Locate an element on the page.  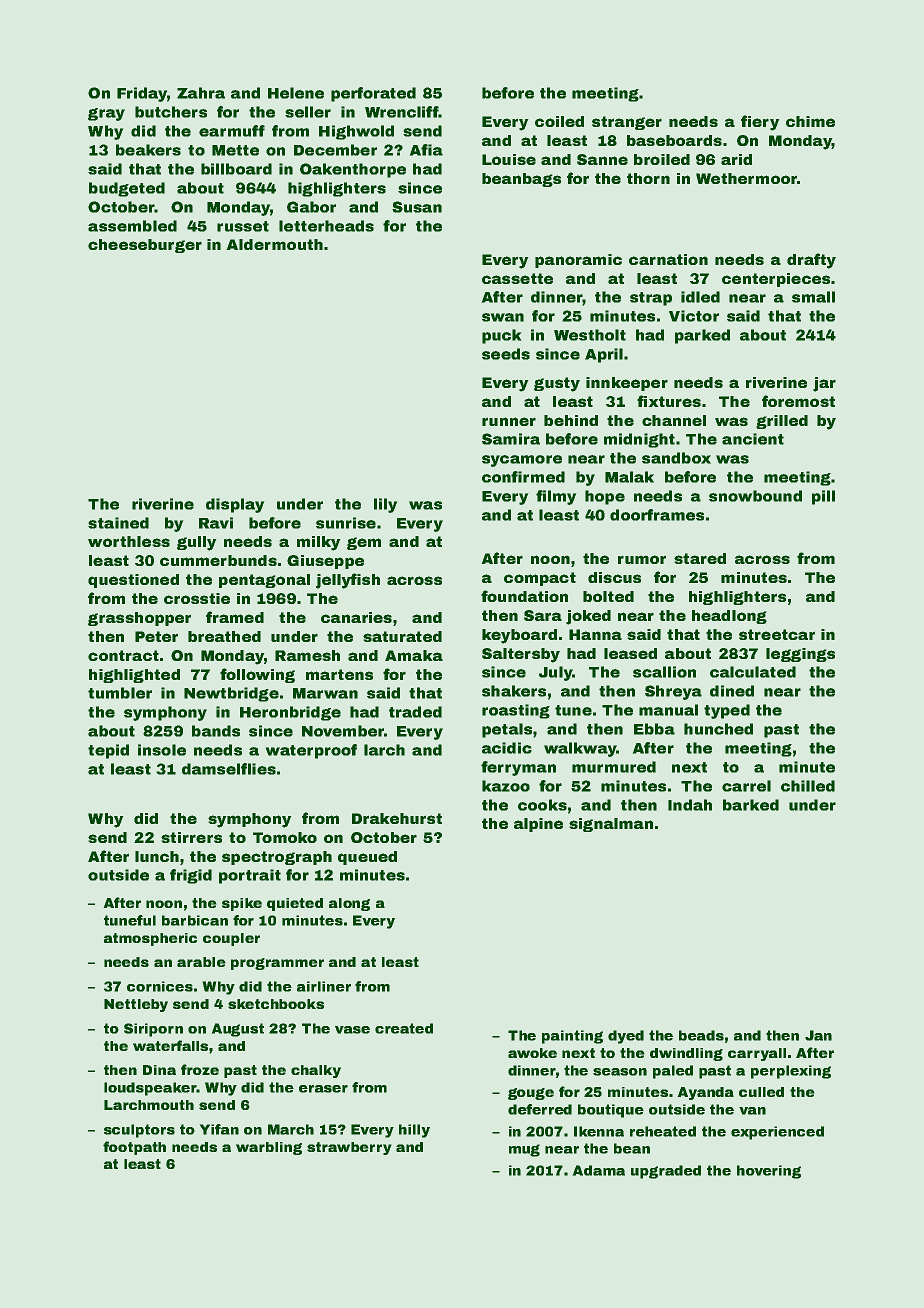
alpine is located at coordinates (538, 825).
